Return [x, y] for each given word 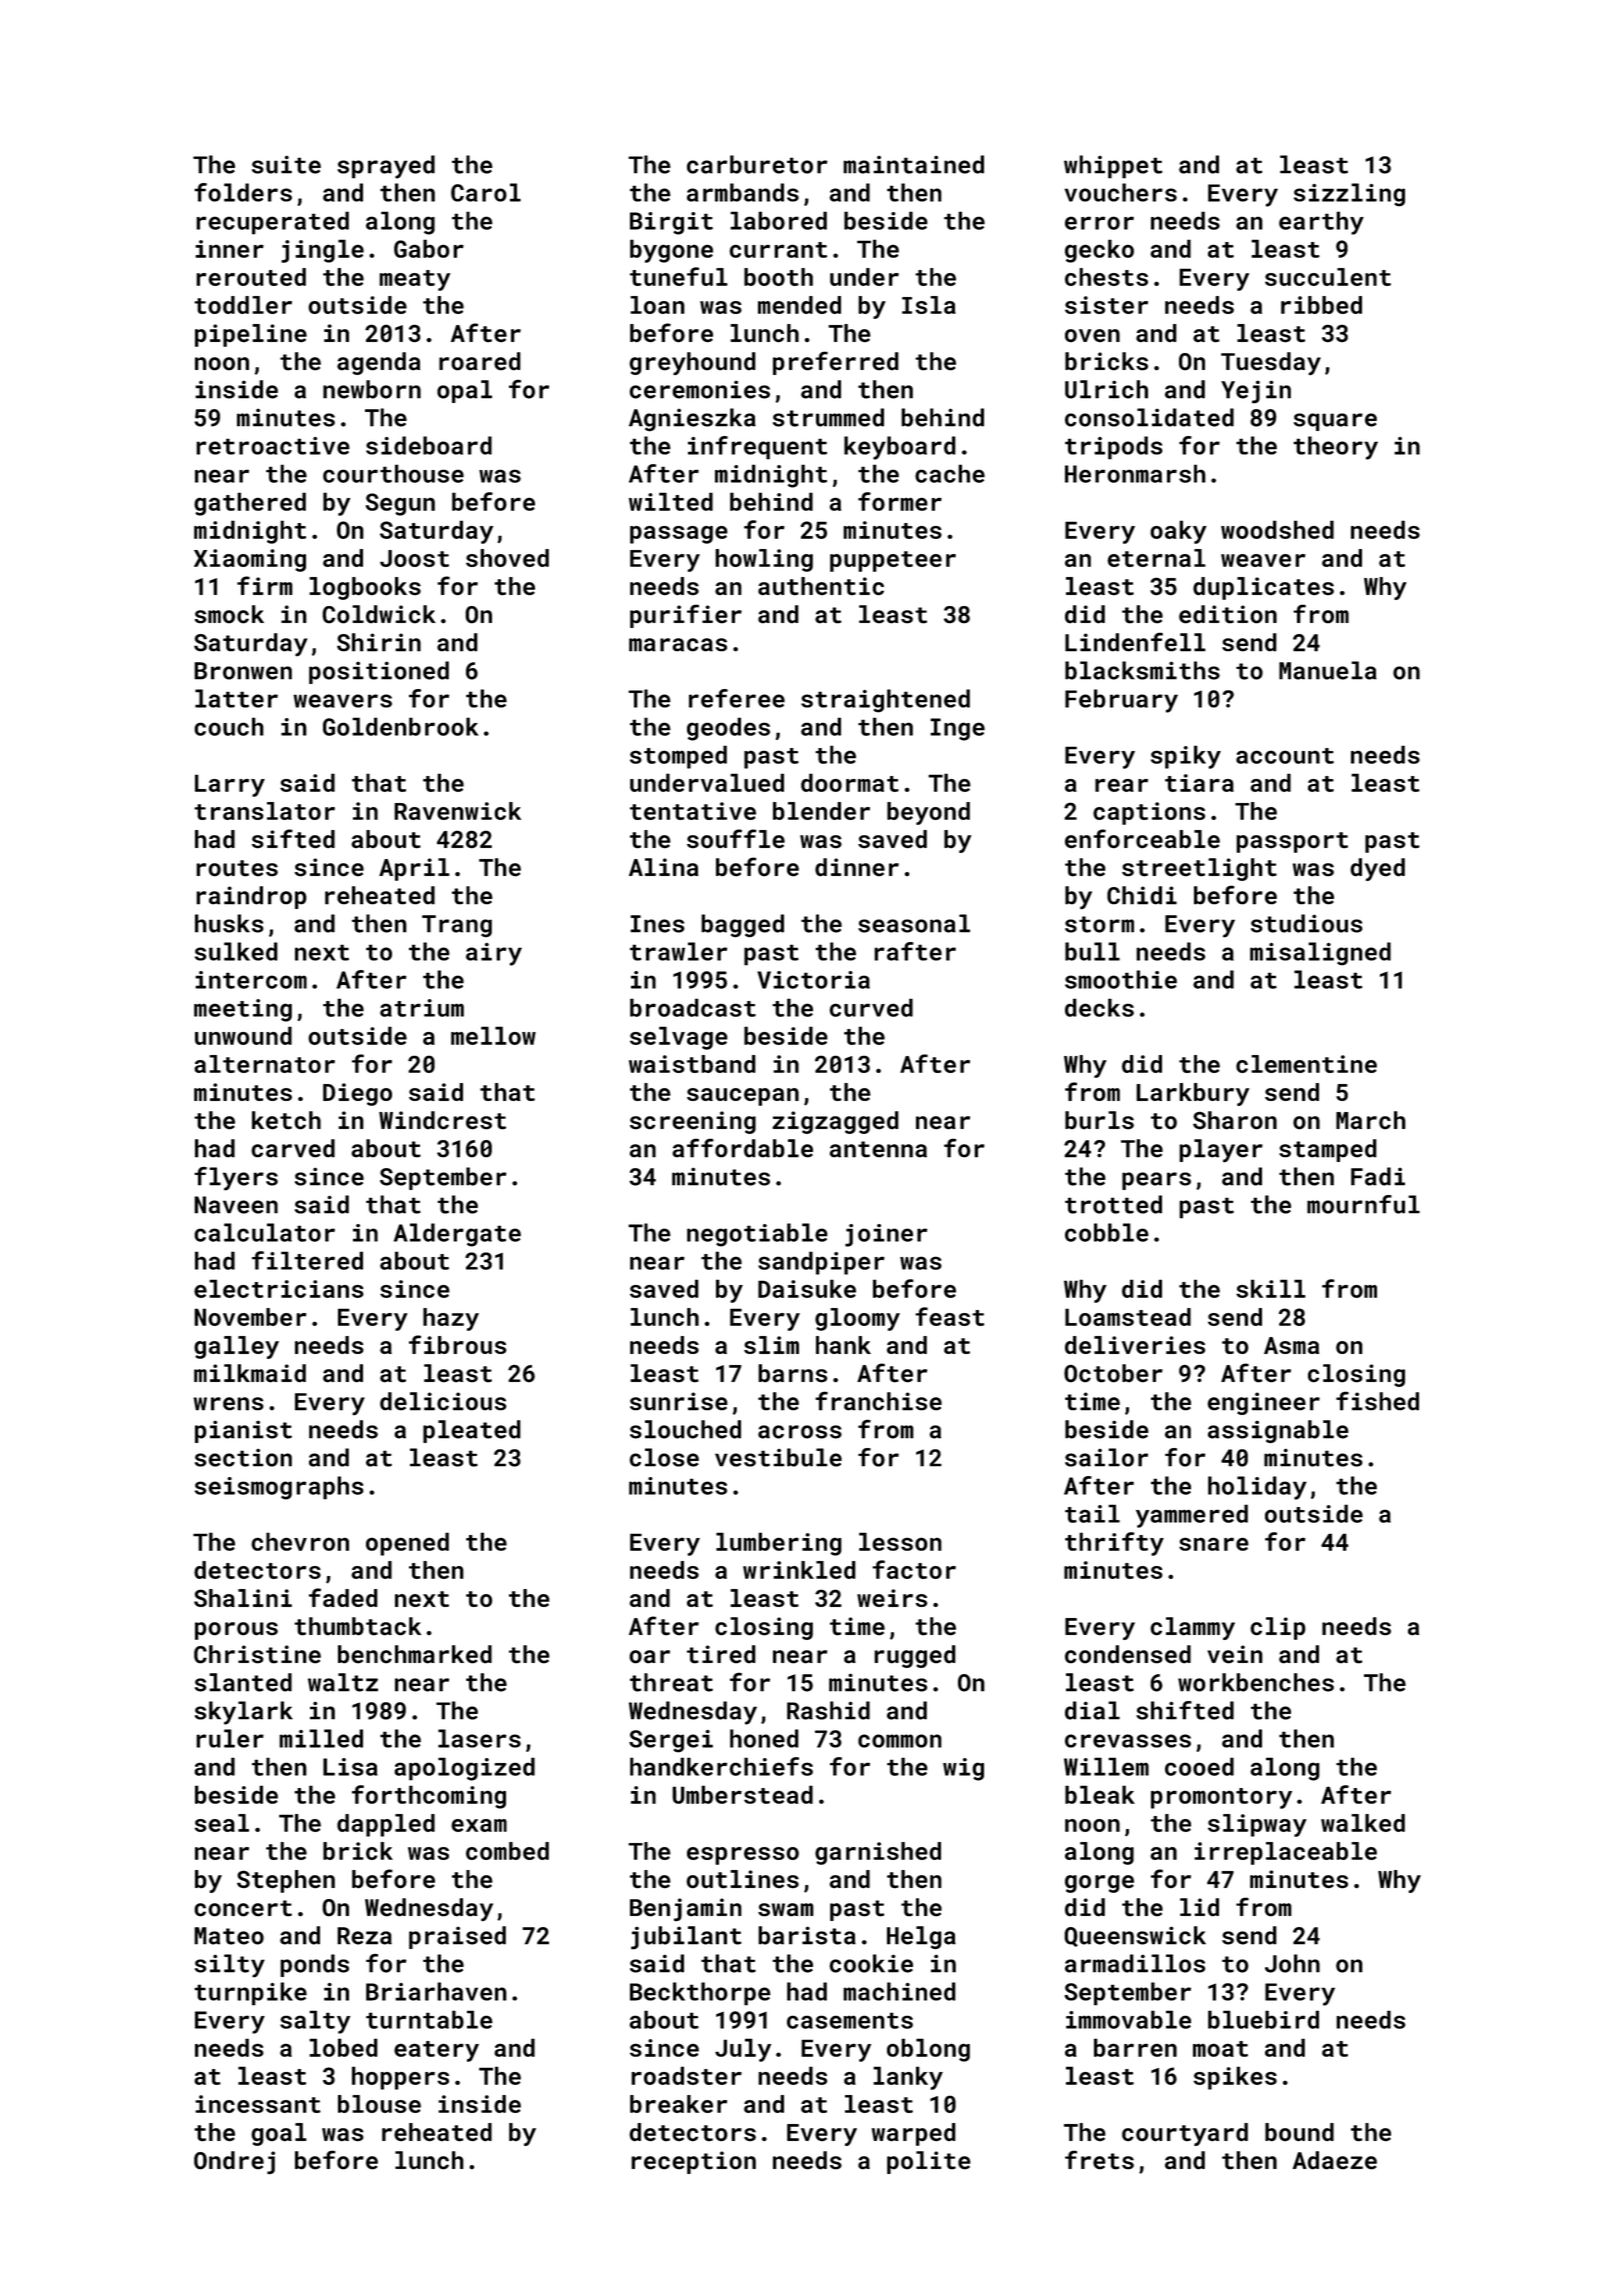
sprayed [386, 167]
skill [1271, 1288]
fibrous [458, 1344]
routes [237, 868]
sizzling [1349, 195]
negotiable [757, 1235]
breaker [678, 2104]
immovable [1128, 2019]
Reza [364, 1936]
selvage [679, 1038]
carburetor [757, 164]
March [1371, 1120]
